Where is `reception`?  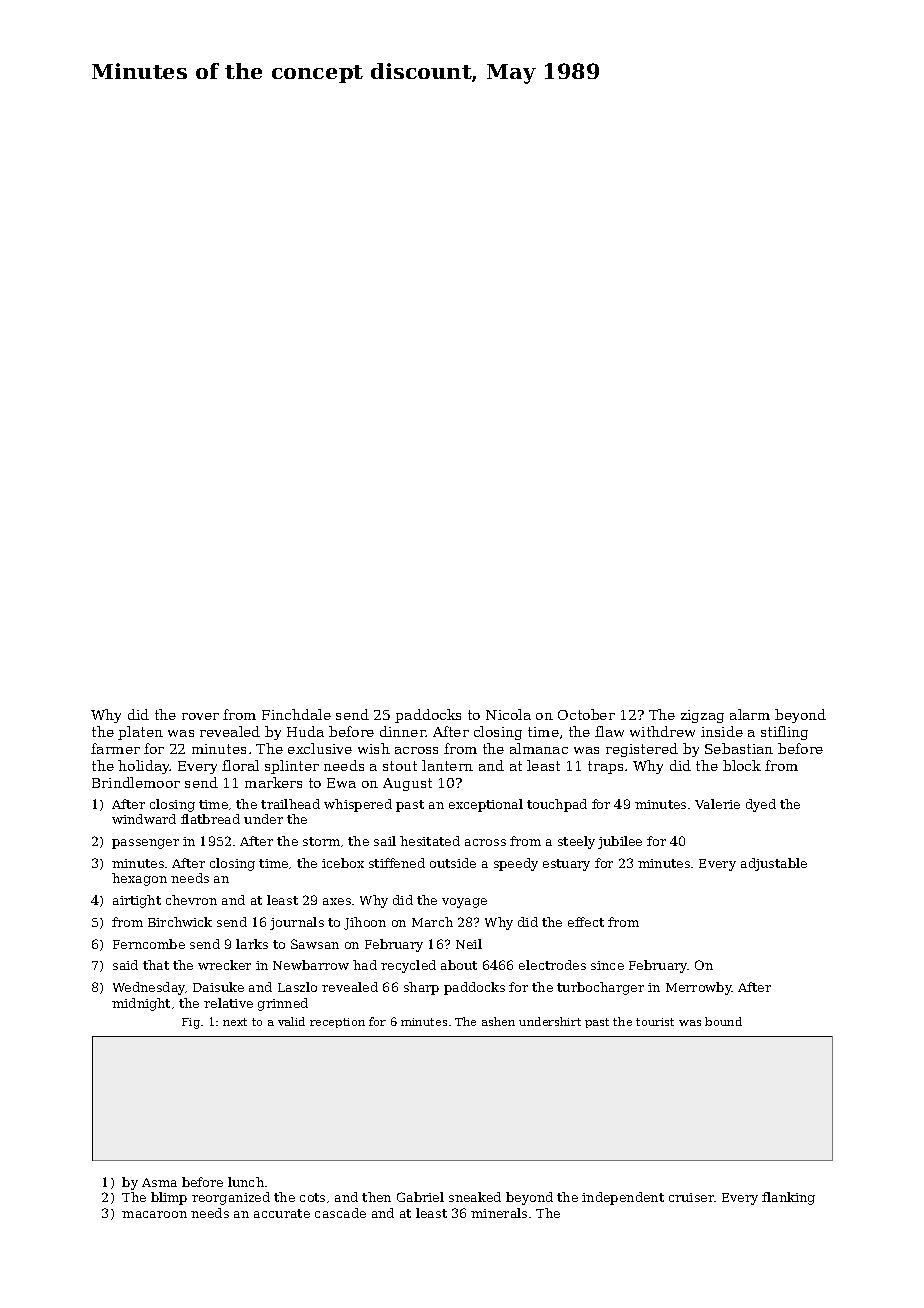
reception is located at coordinates (337, 1023).
